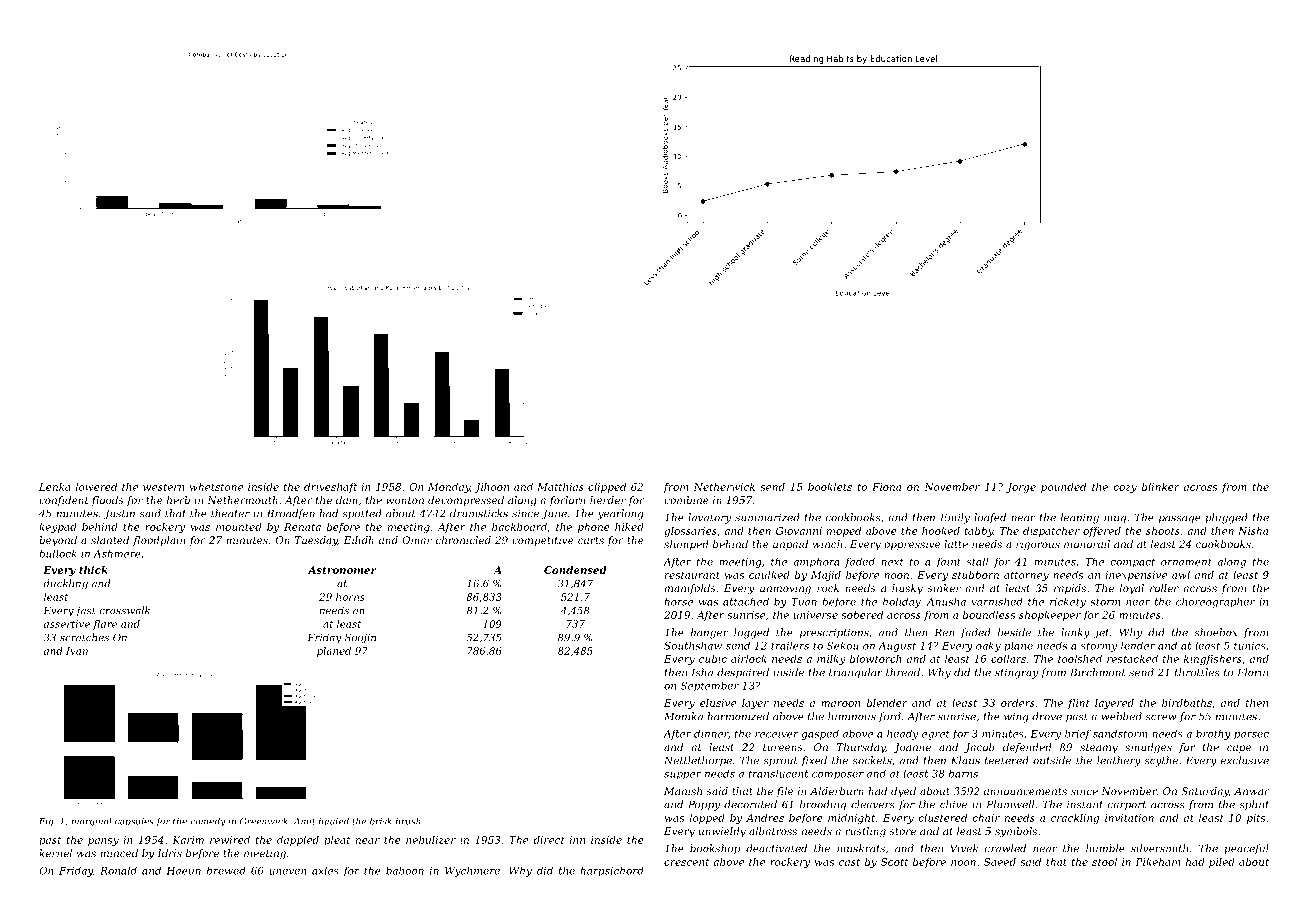 The height and width of the screenshot is (924, 1308). Describe the element at coordinates (1213, 660) in the screenshot. I see `kingfishers` at that location.
